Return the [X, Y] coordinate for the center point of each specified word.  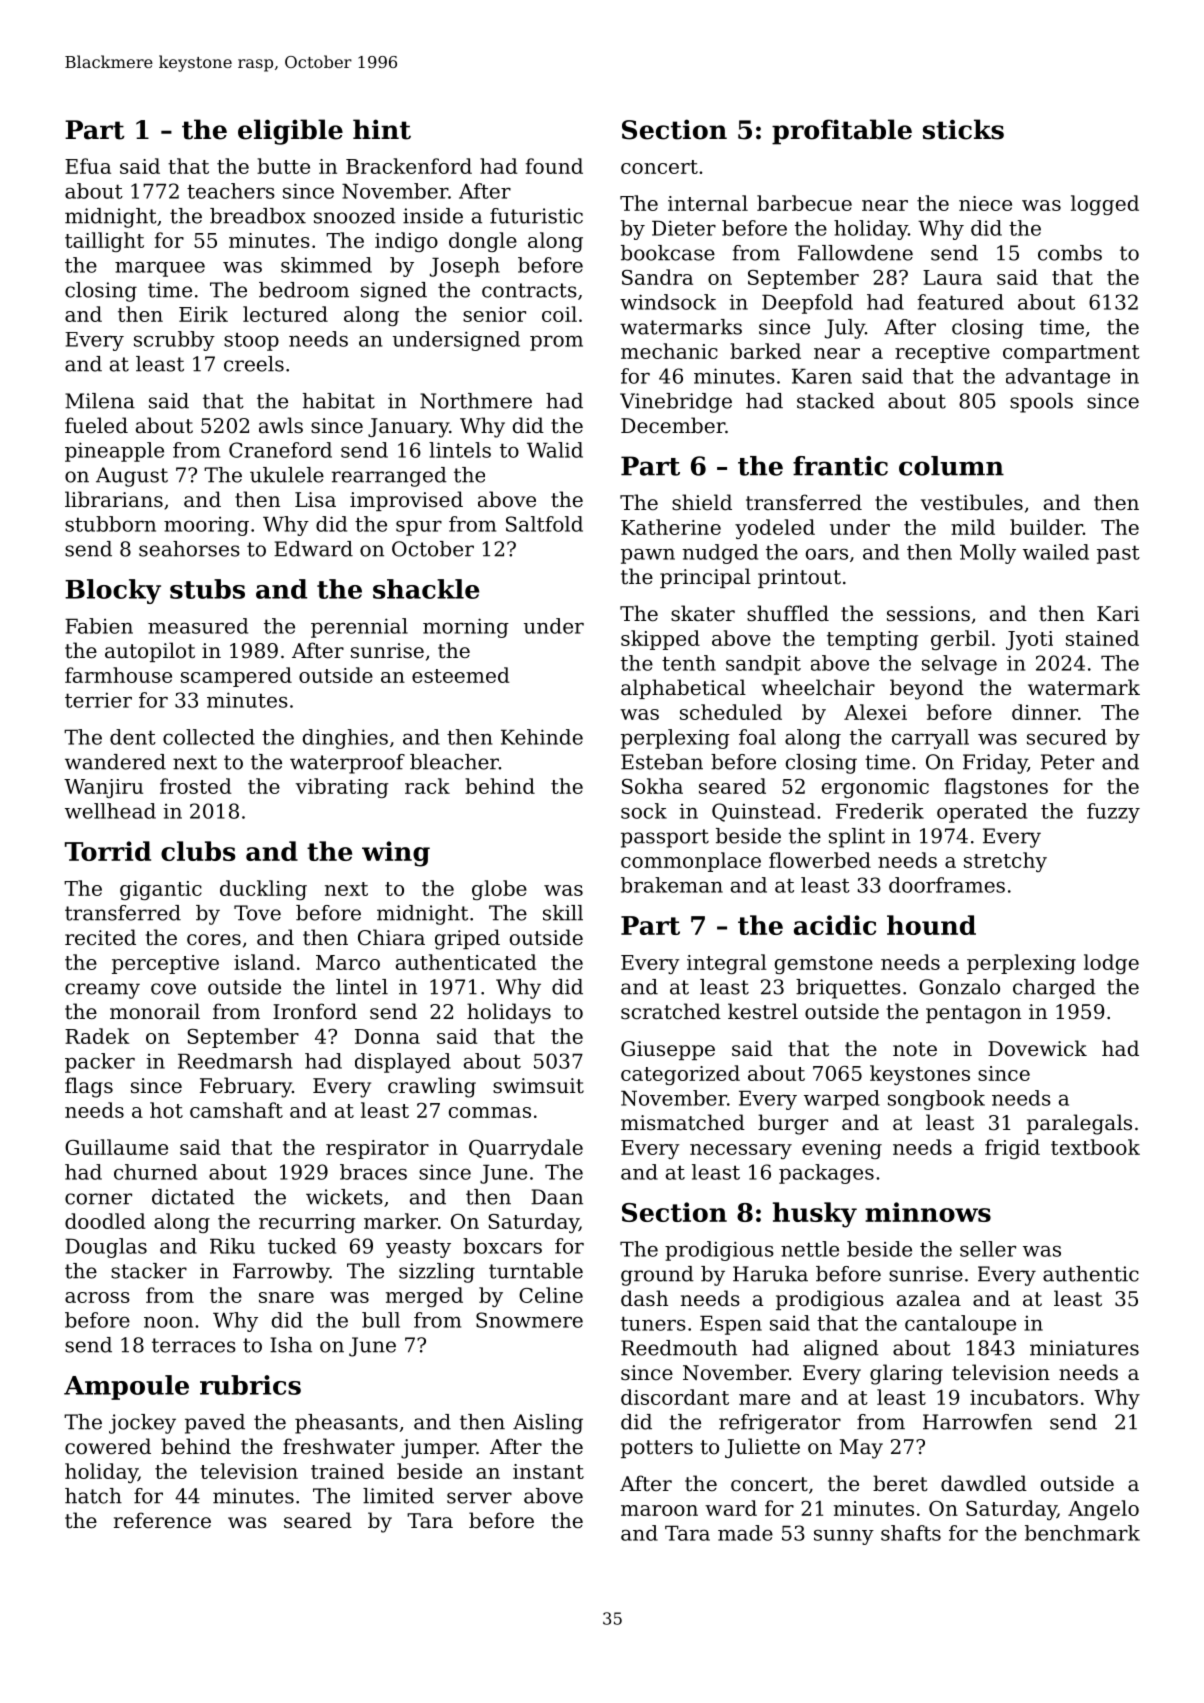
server [479, 1498]
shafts [911, 1533]
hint [382, 129]
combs [1070, 253]
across [97, 1297]
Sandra [657, 277]
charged [1054, 989]
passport [665, 838]
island [264, 962]
